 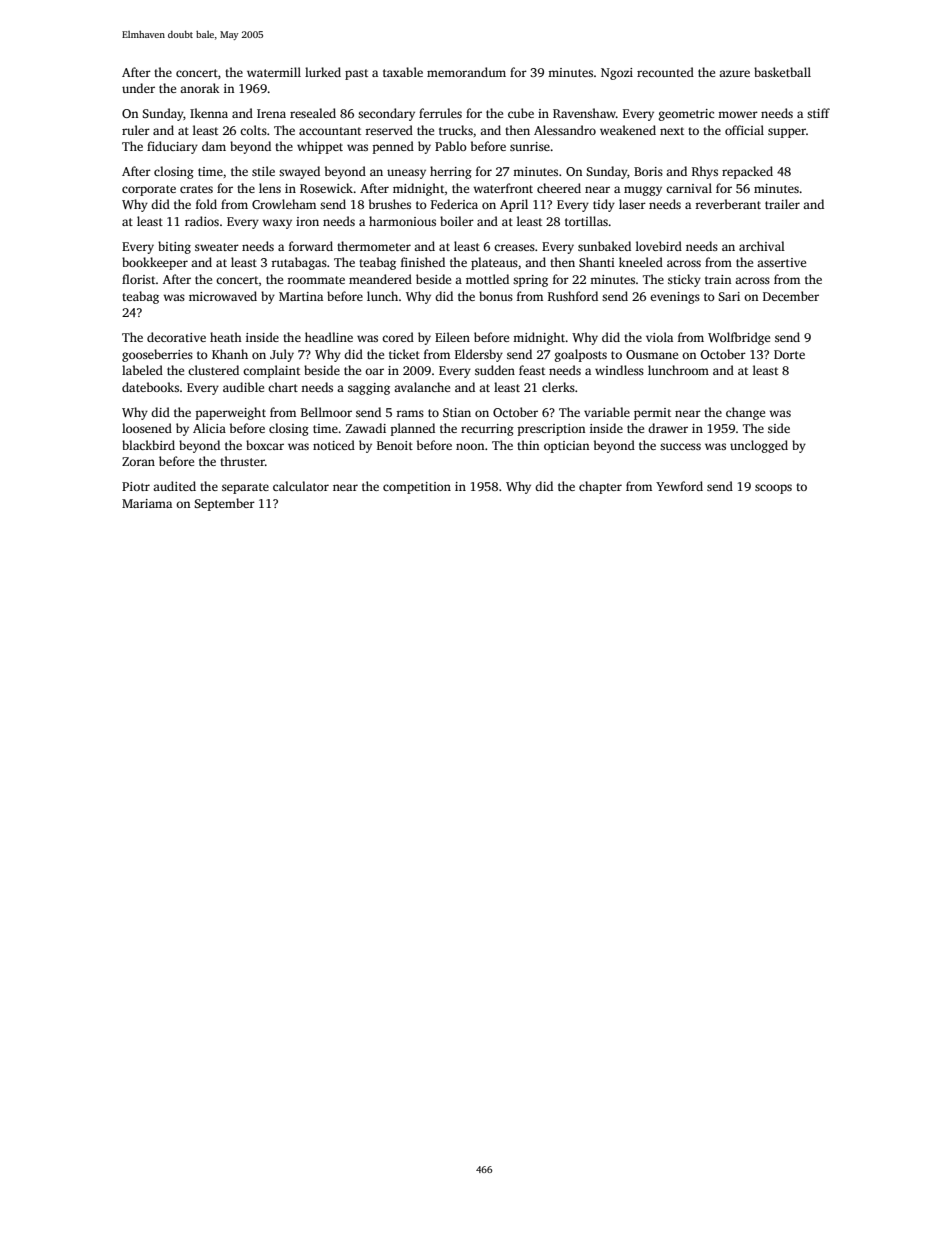 I want to click on clerks, so click(x=558, y=387).
